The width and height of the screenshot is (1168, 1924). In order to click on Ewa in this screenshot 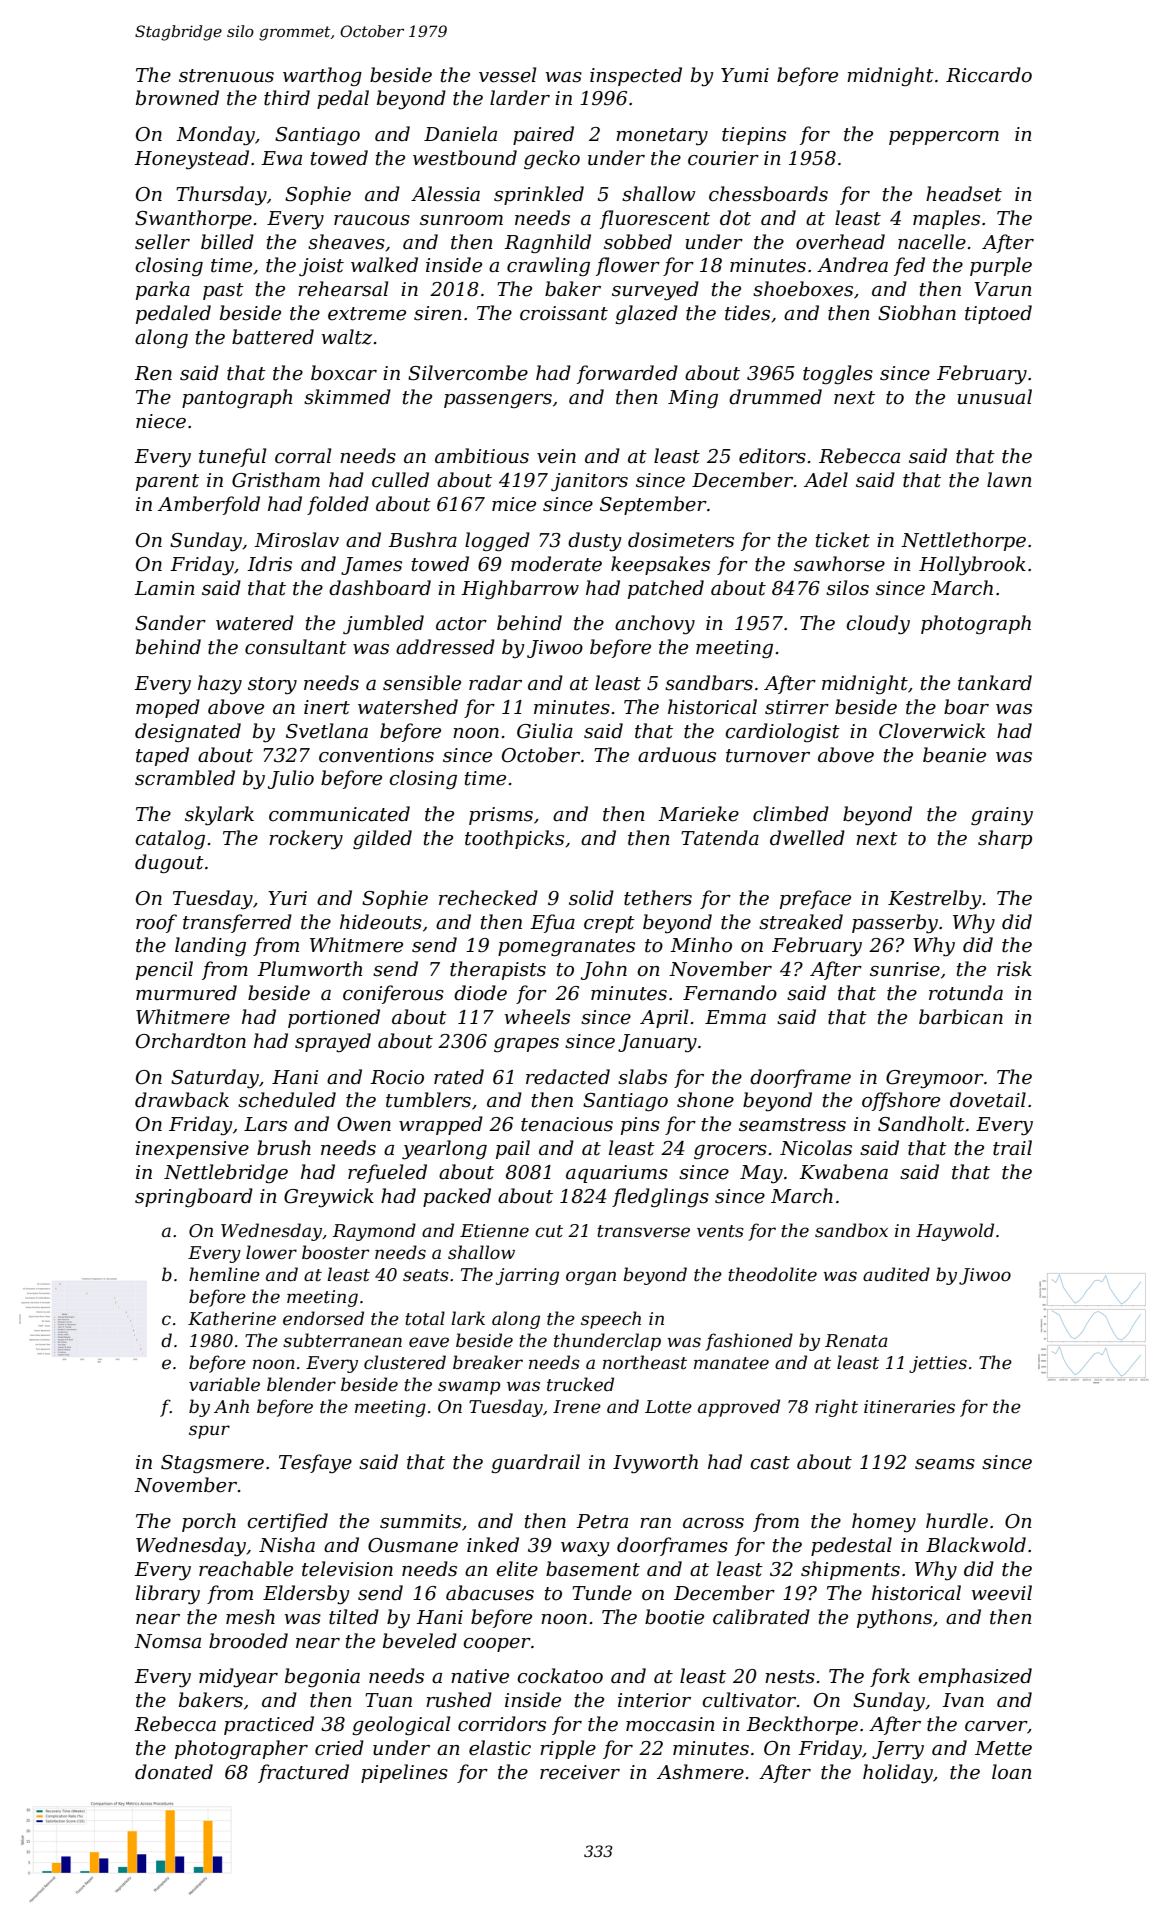, I will do `click(281, 158)`.
